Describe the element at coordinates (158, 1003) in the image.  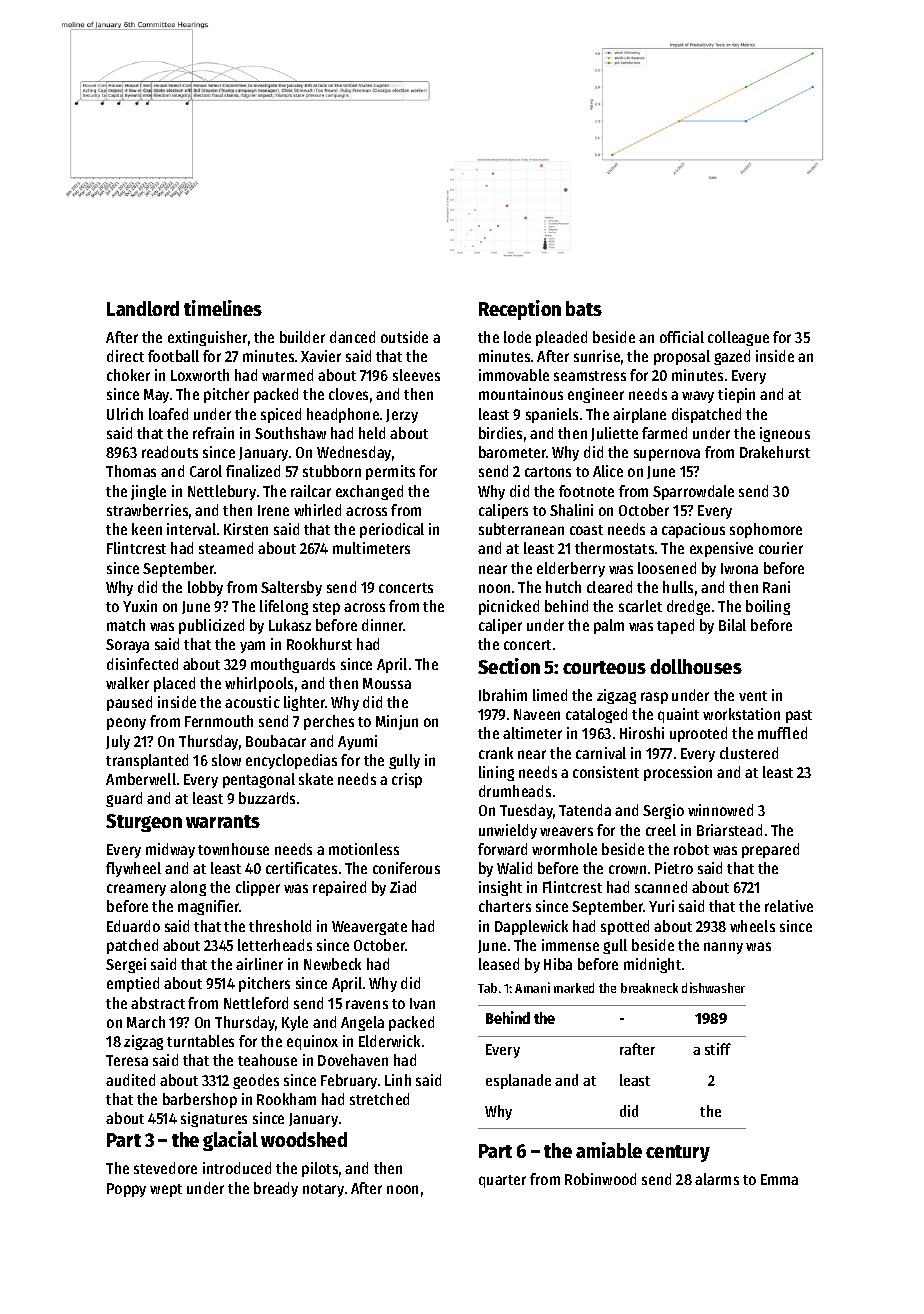
I see `abstract` at that location.
